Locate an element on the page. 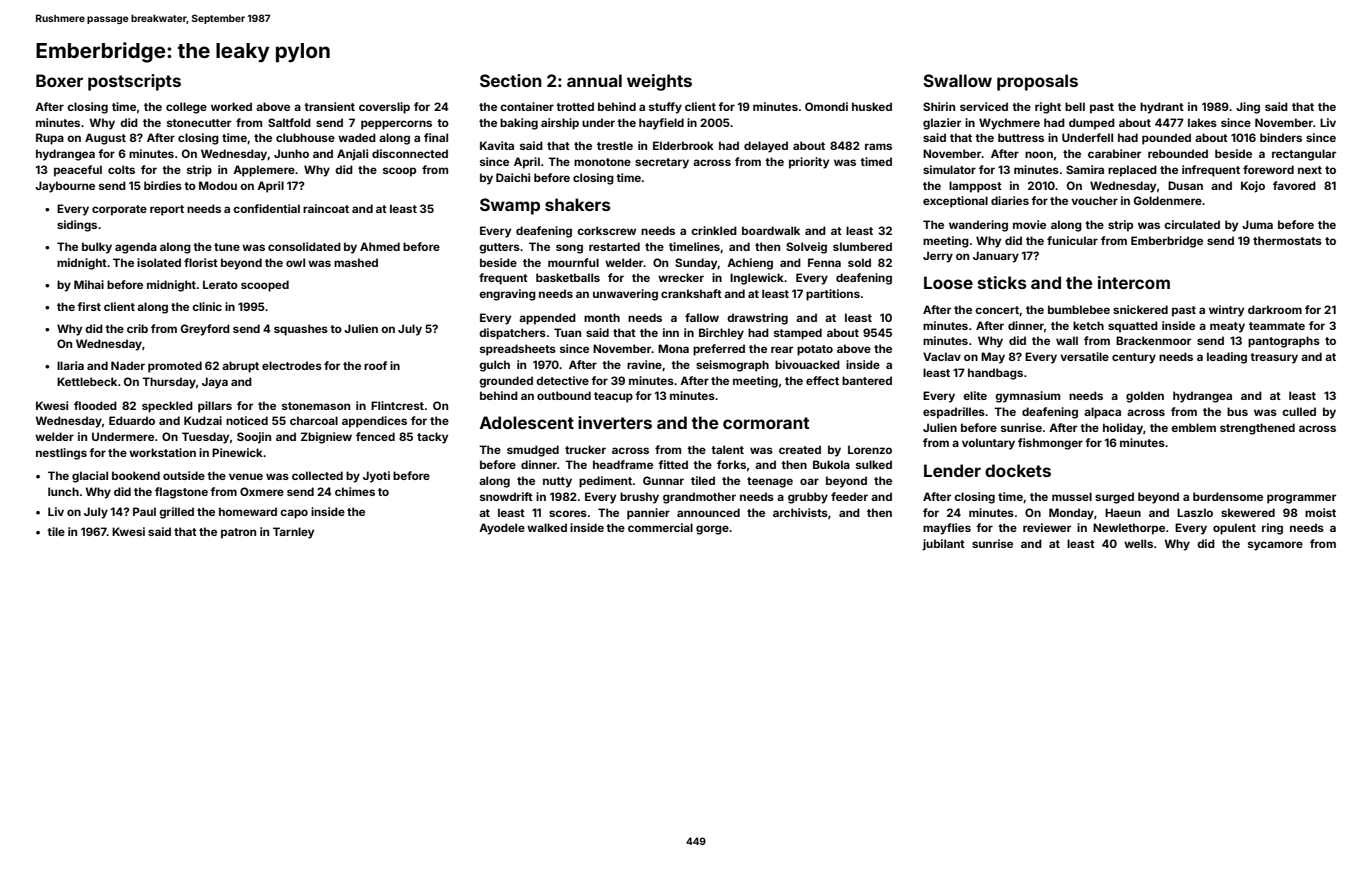 The width and height of the document is (1372, 887). hydrant is located at coordinates (1162, 108).
